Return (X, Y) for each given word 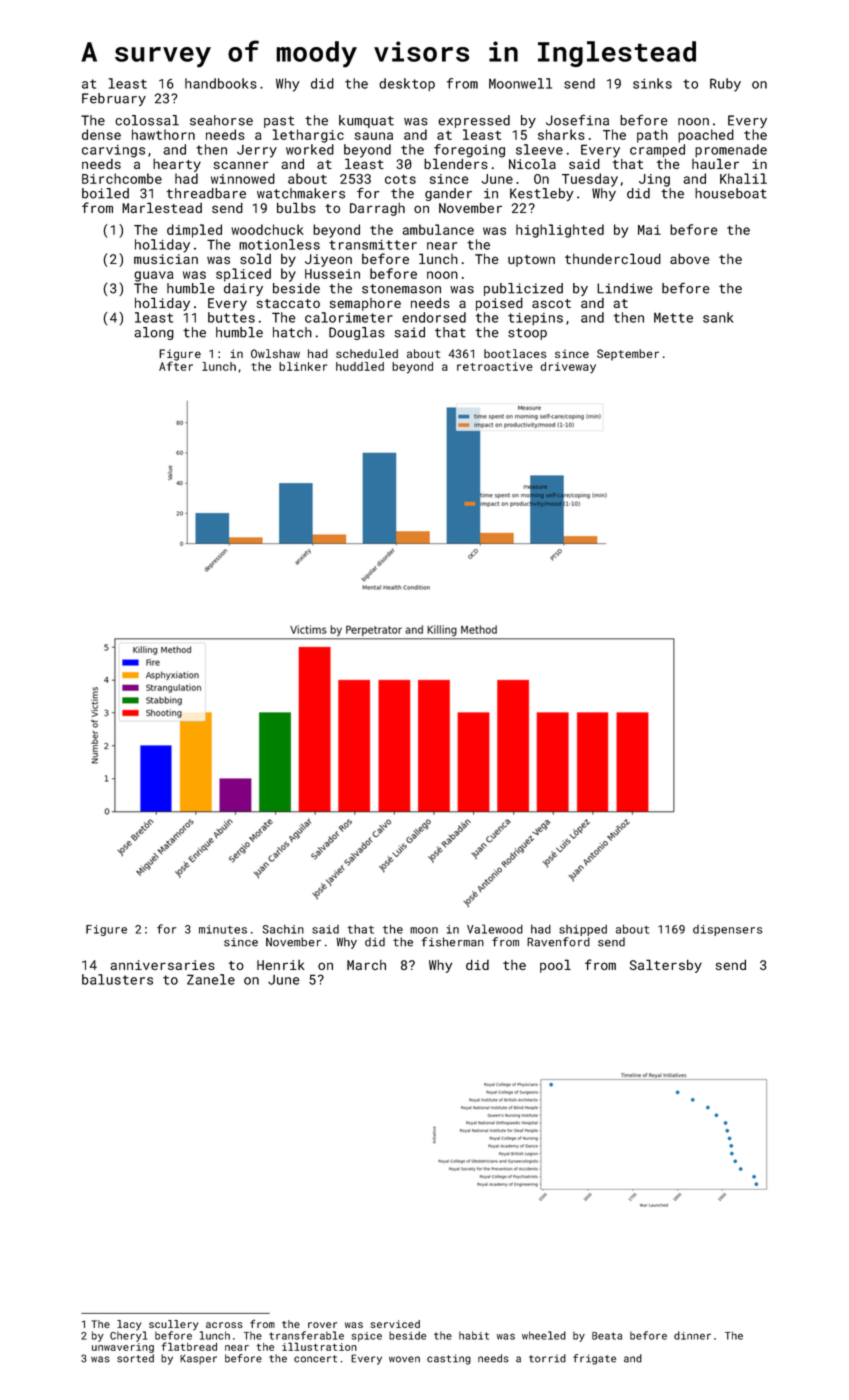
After (176, 366)
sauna (374, 136)
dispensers (727, 930)
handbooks (221, 83)
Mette (673, 317)
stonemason (401, 289)
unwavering (123, 1348)
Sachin (283, 929)
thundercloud (613, 258)
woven (404, 1359)
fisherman (452, 942)
